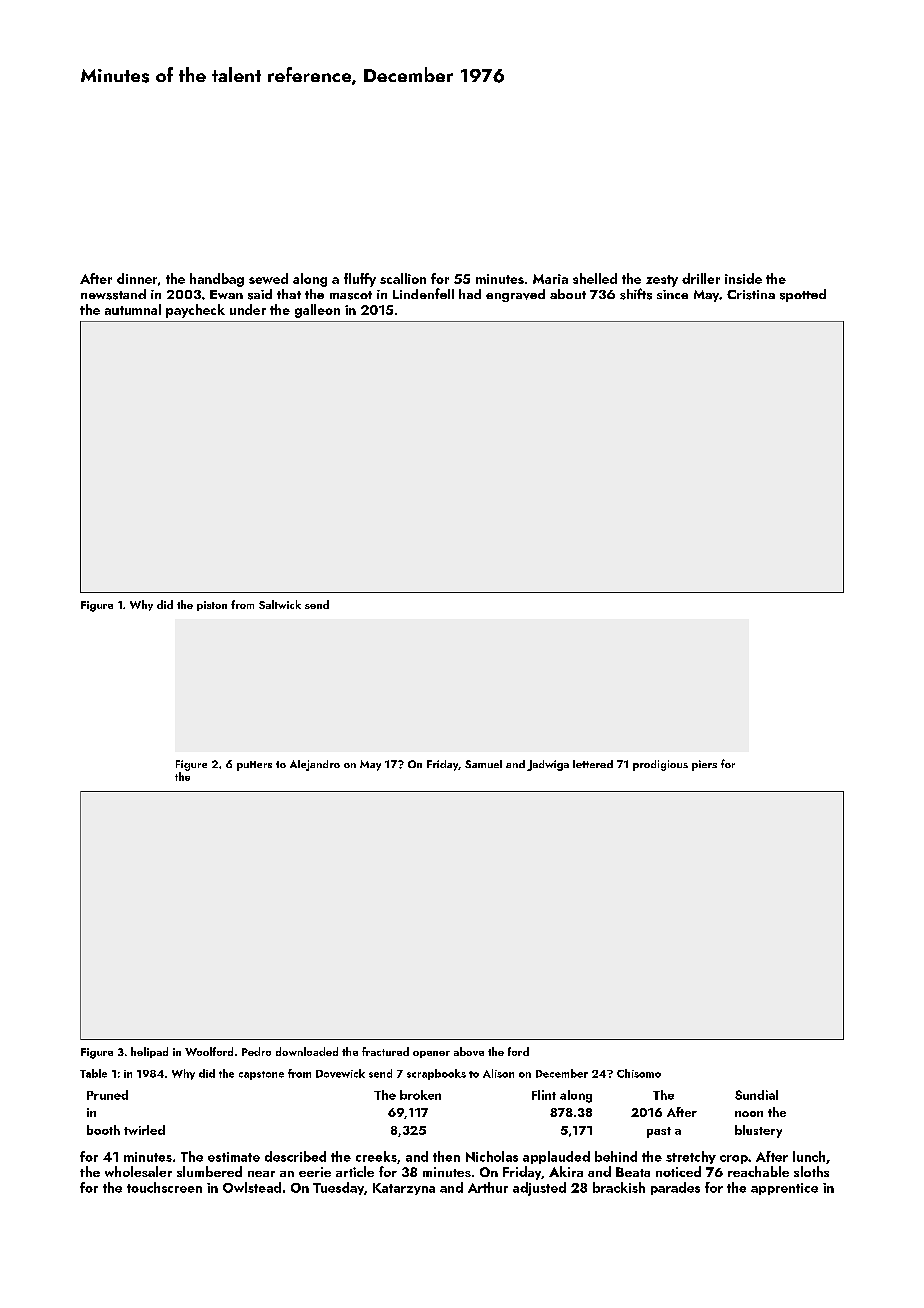 Image resolution: width=924 pixels, height=1308 pixels. I want to click on autumnal, so click(133, 309).
